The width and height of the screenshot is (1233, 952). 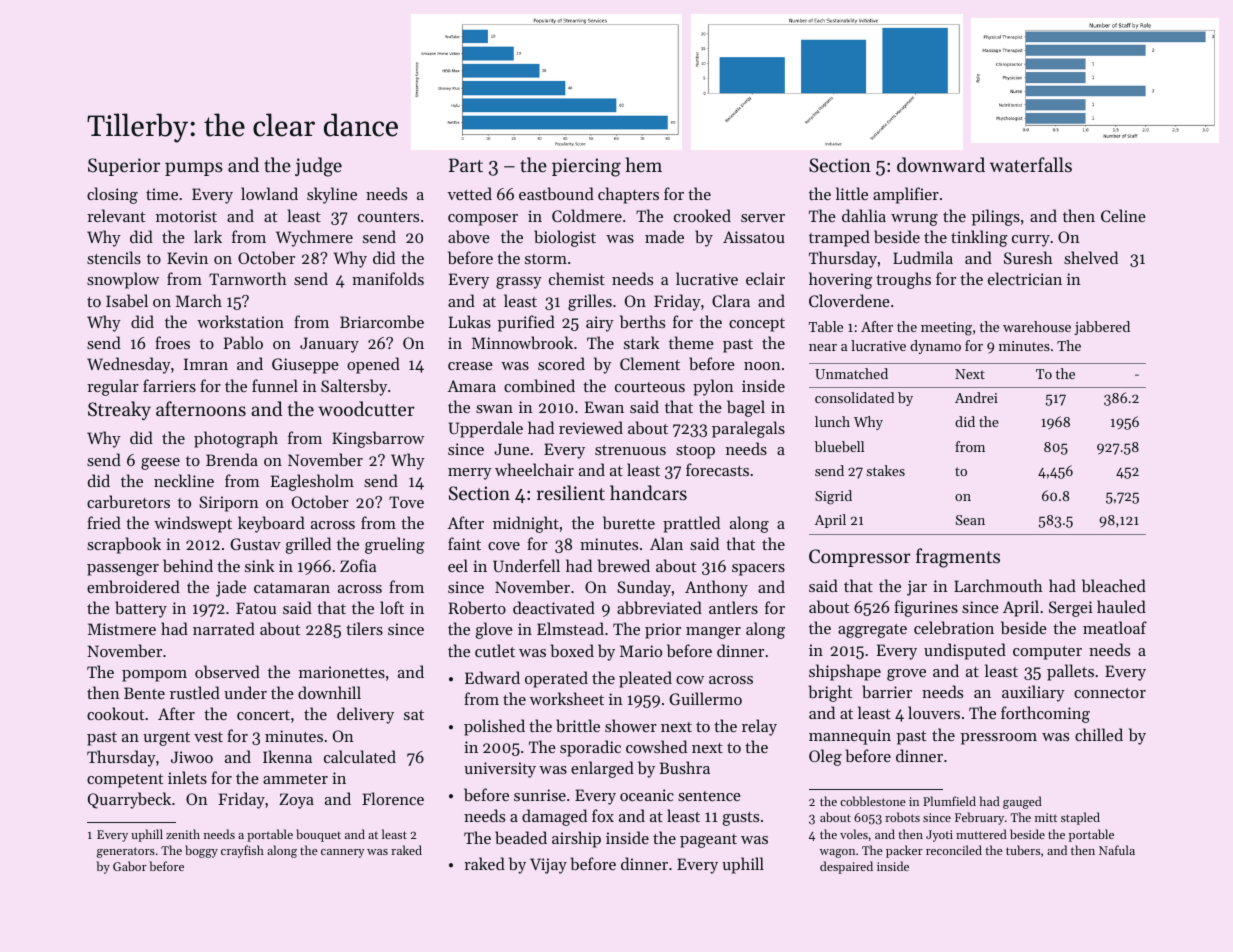 I want to click on resilient, so click(x=571, y=492).
